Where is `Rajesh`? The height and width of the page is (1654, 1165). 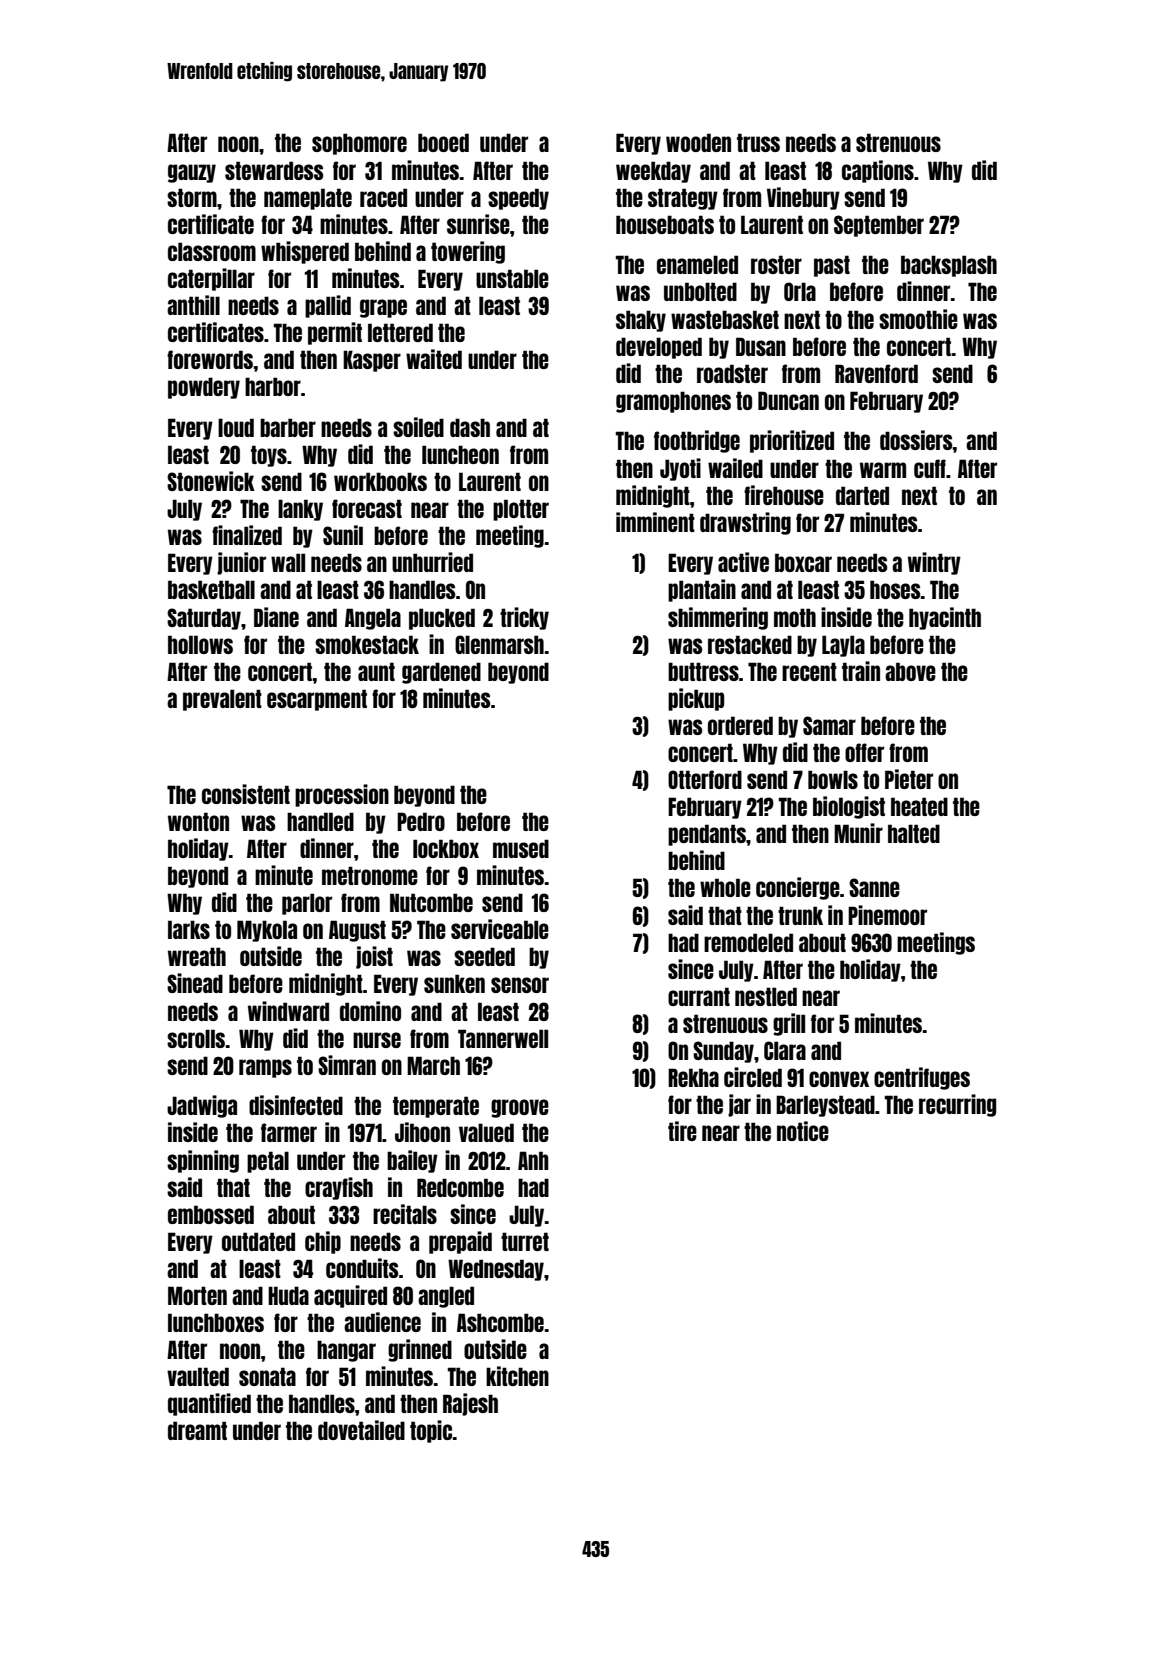
Rajesh is located at coordinates (470, 1404).
